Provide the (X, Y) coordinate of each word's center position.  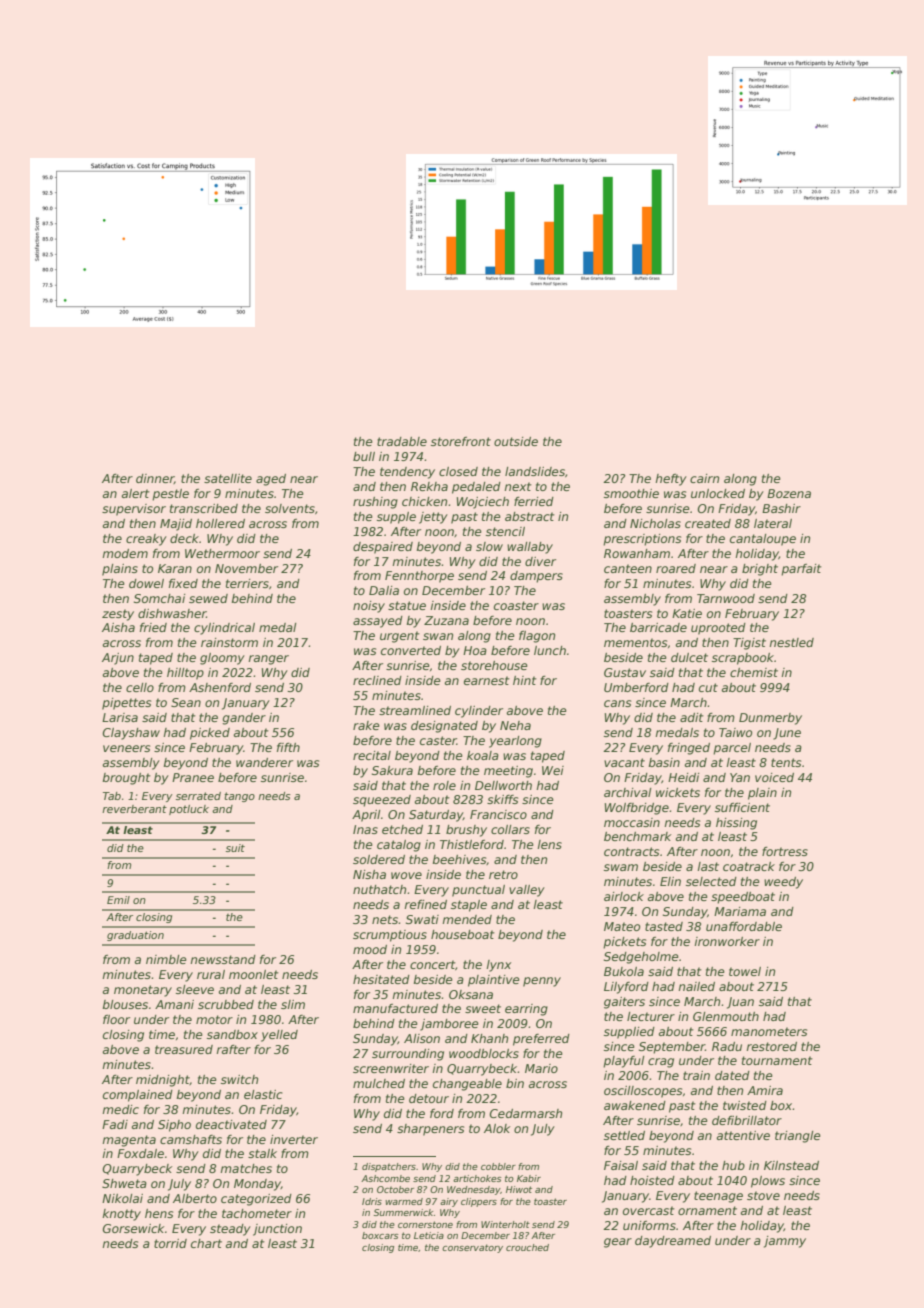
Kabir (529, 1178)
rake (366, 725)
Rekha (429, 486)
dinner (155, 479)
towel (745, 971)
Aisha (118, 627)
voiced (774, 777)
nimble (166, 959)
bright (760, 570)
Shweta (124, 1183)
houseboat (462, 934)
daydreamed (673, 1242)
